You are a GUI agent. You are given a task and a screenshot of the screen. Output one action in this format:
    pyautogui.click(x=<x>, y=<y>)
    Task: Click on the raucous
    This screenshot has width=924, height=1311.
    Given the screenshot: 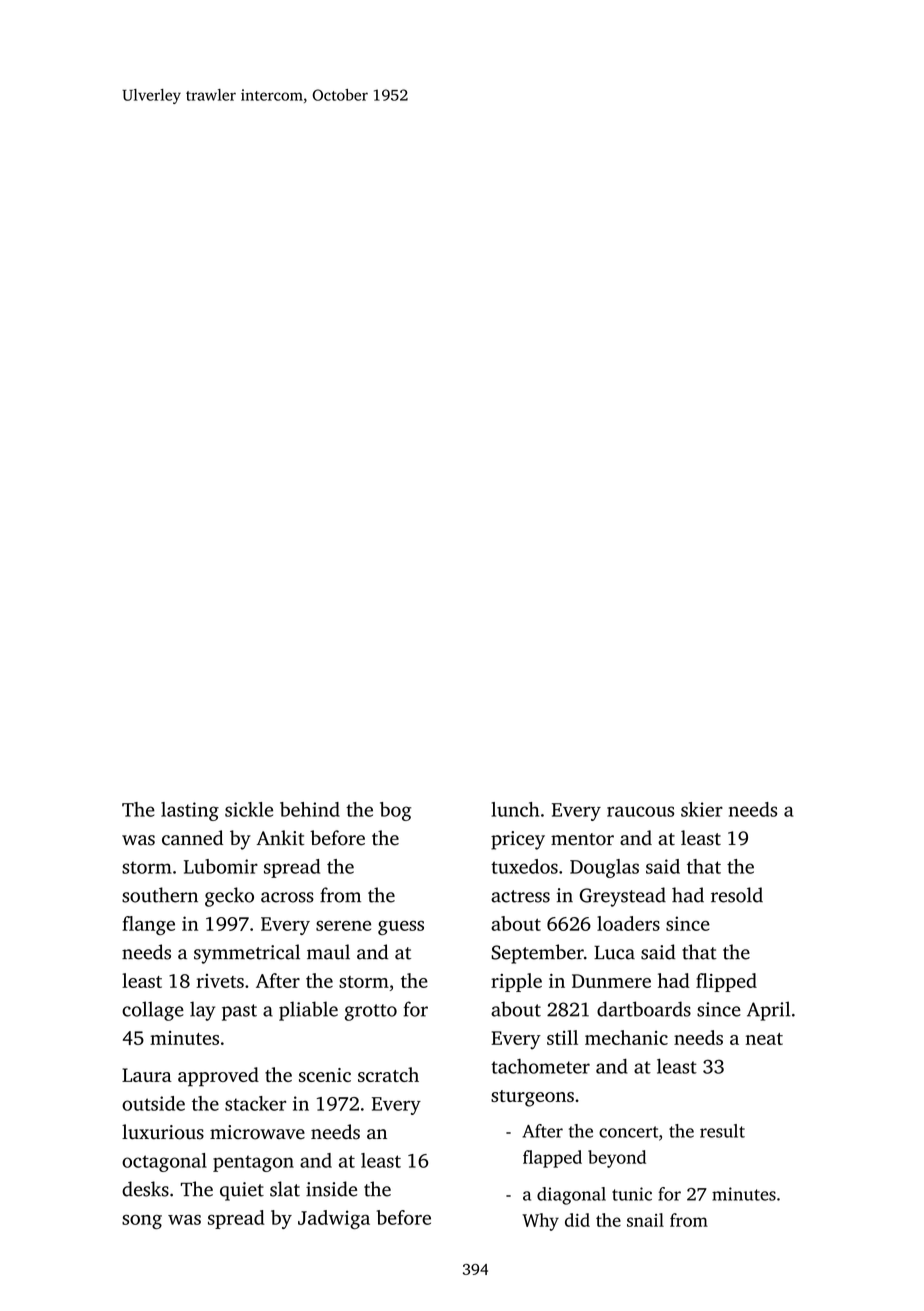 What is the action you would take?
    pyautogui.click(x=640, y=811)
